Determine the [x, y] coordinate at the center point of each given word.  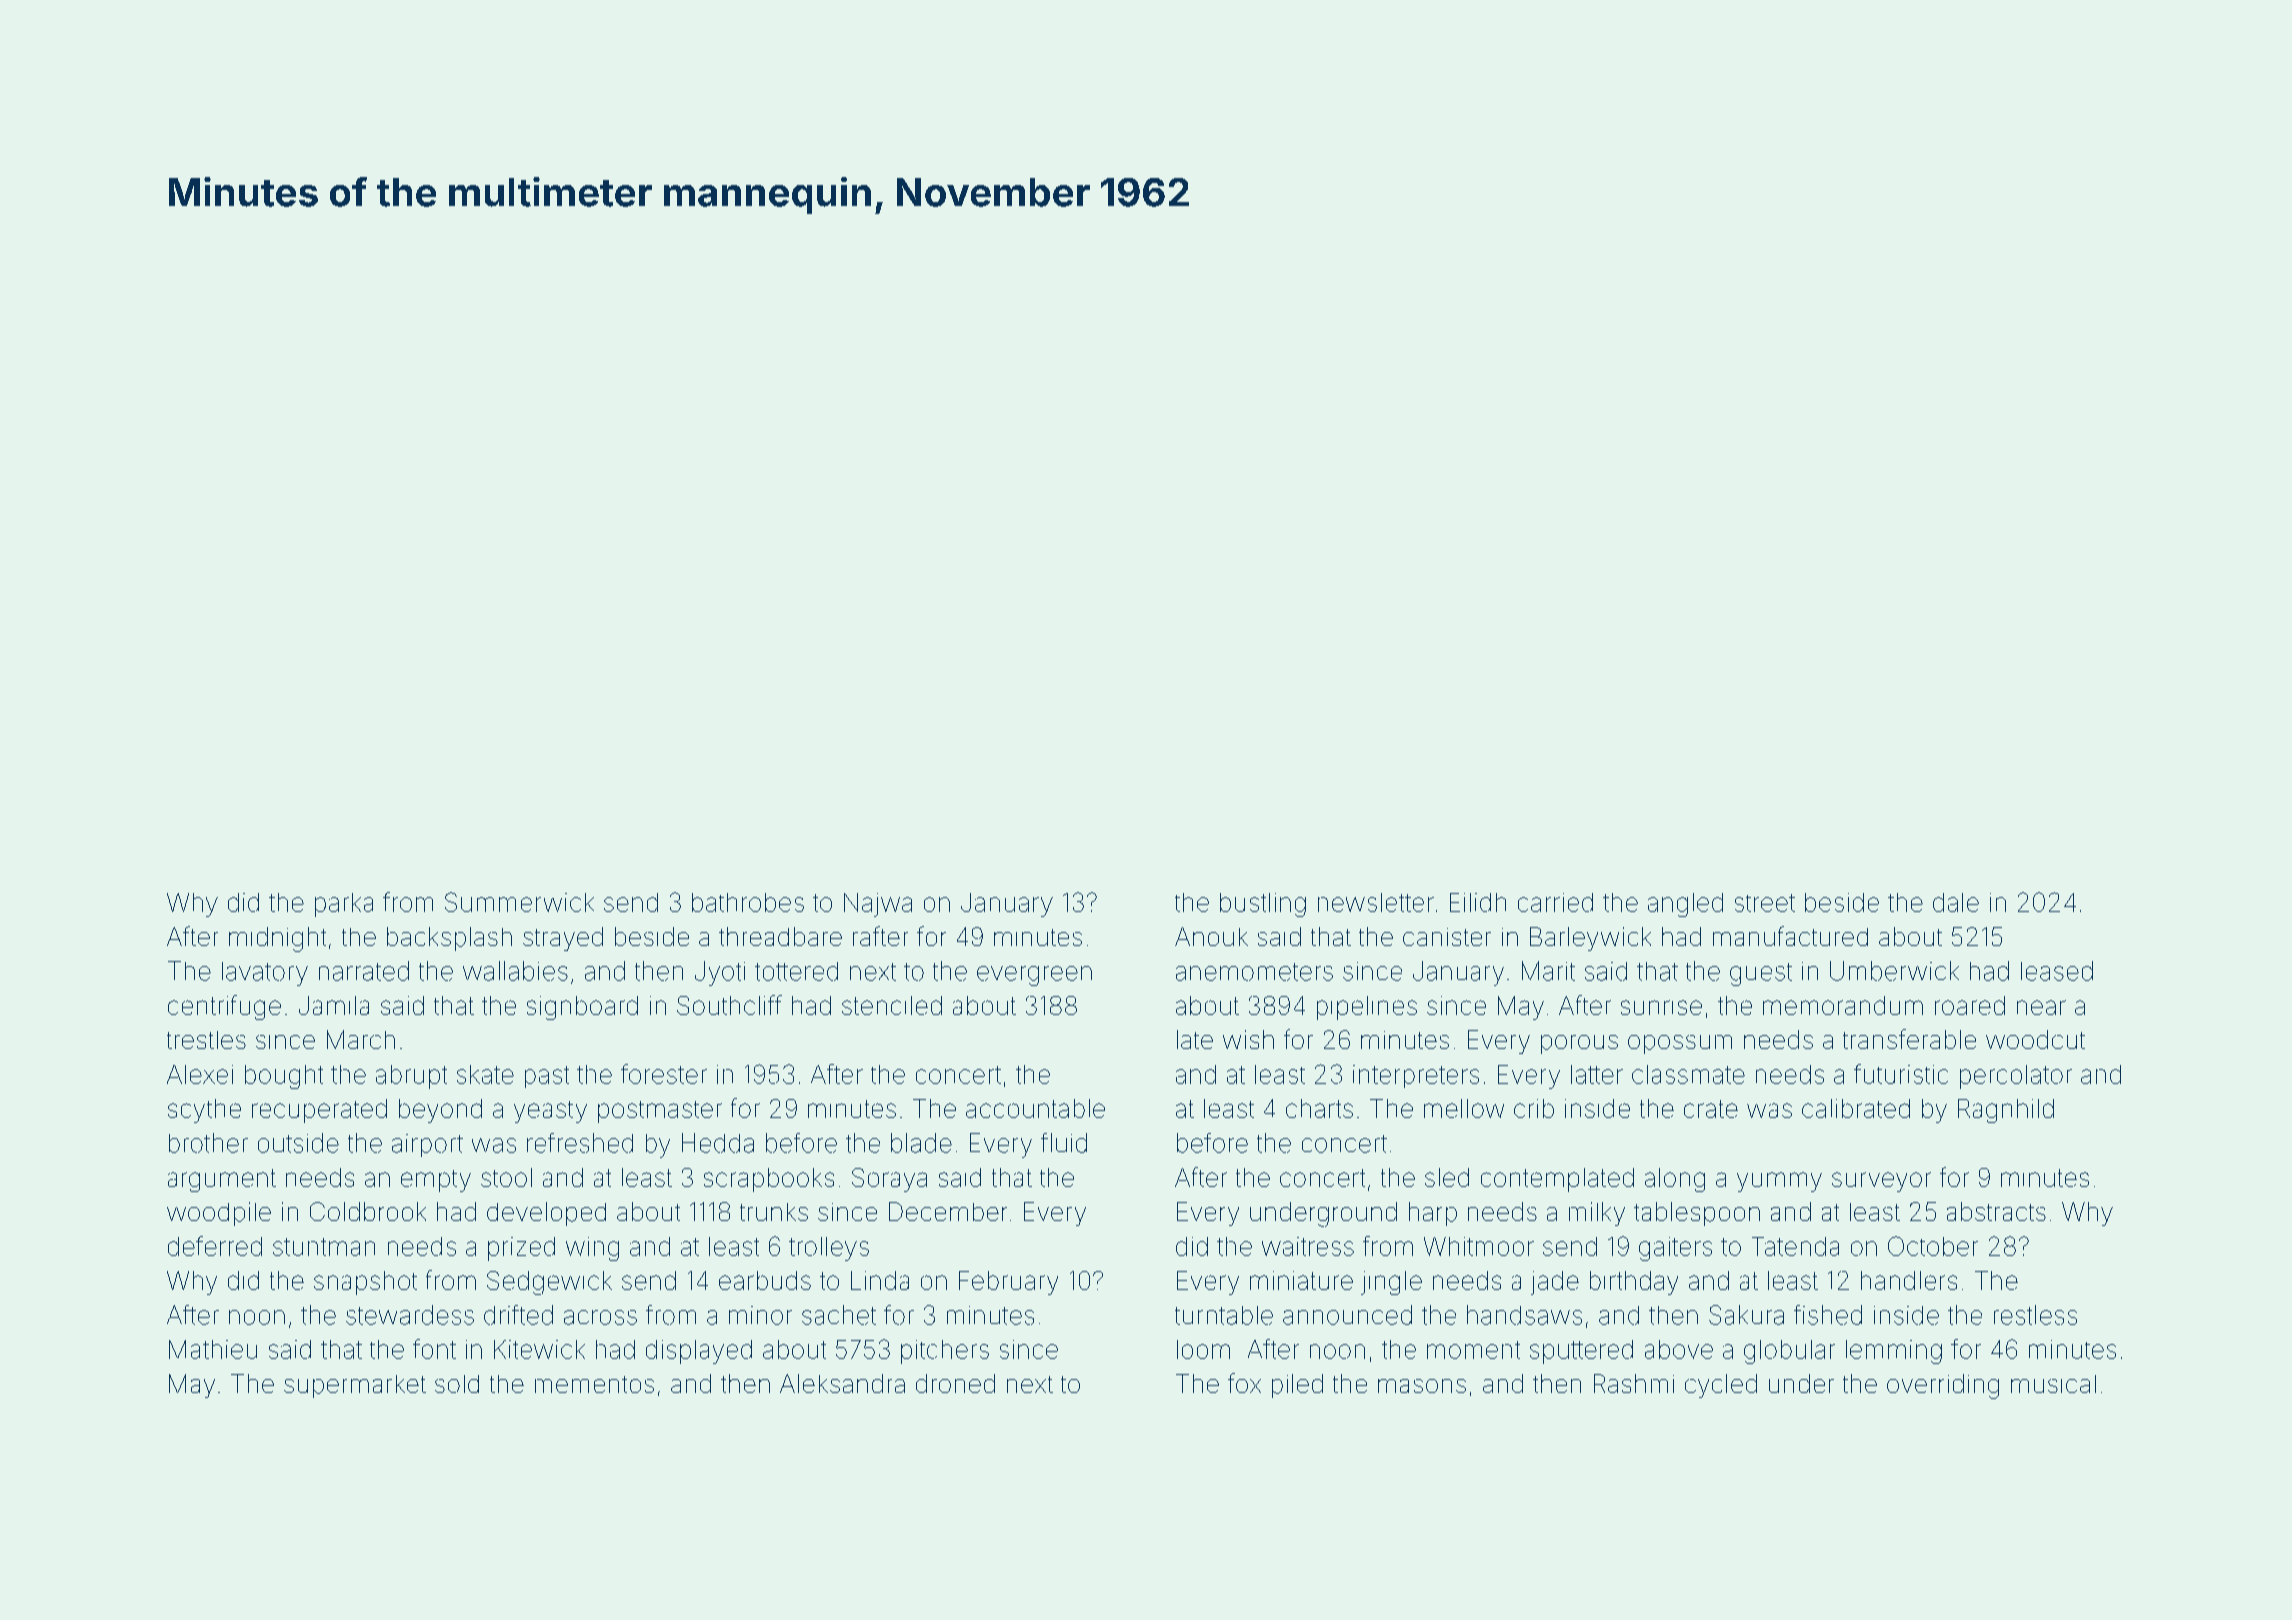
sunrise [1661, 1007]
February [1008, 1283]
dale [1956, 902]
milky [1597, 1214]
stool [506, 1177]
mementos [594, 1384]
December [948, 1211]
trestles [206, 1040]
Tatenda [1795, 1246]
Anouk [1211, 936]
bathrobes [748, 902]
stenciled [892, 1005]
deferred [215, 1246]
